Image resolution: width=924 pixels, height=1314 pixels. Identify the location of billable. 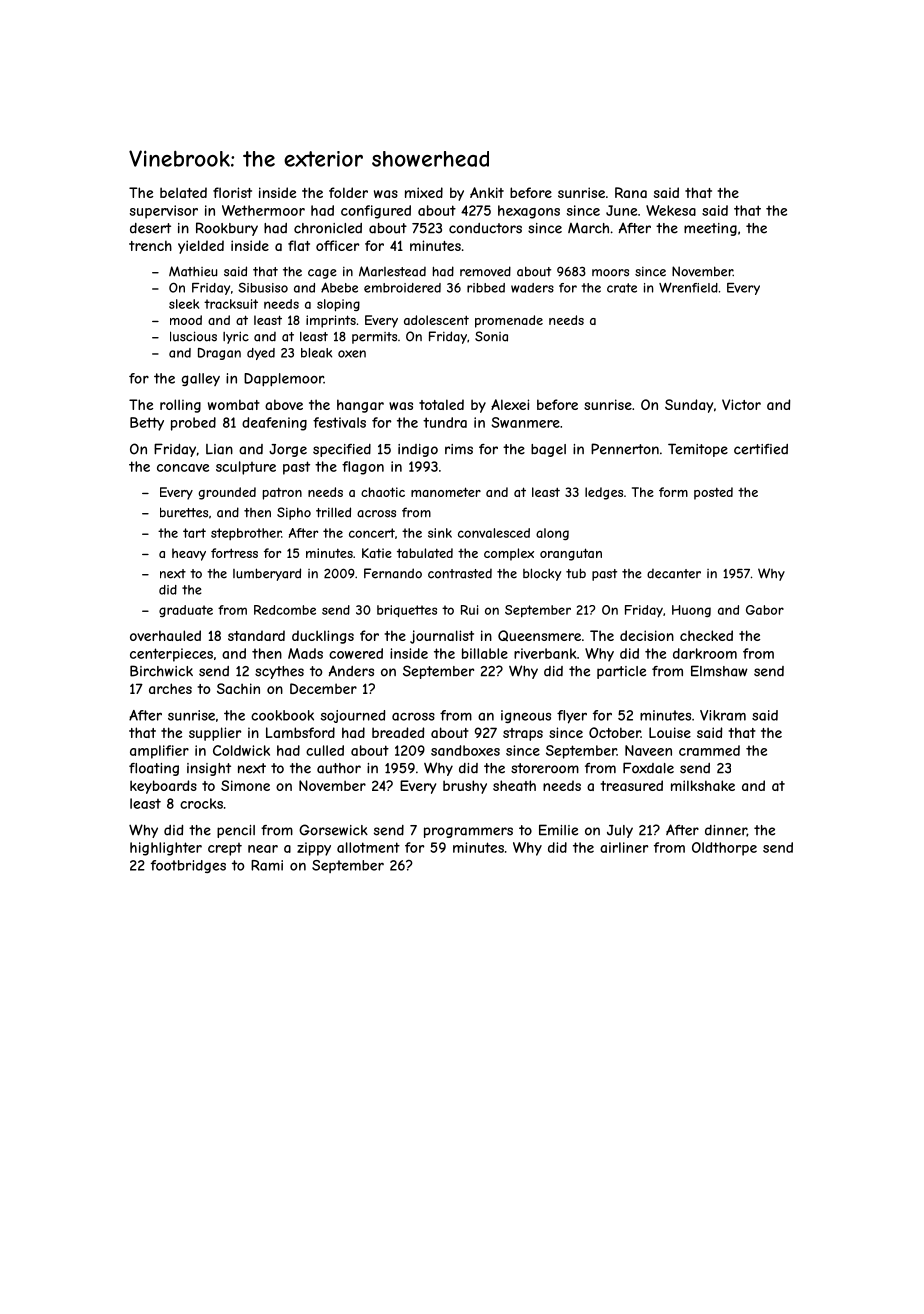
(485, 653).
